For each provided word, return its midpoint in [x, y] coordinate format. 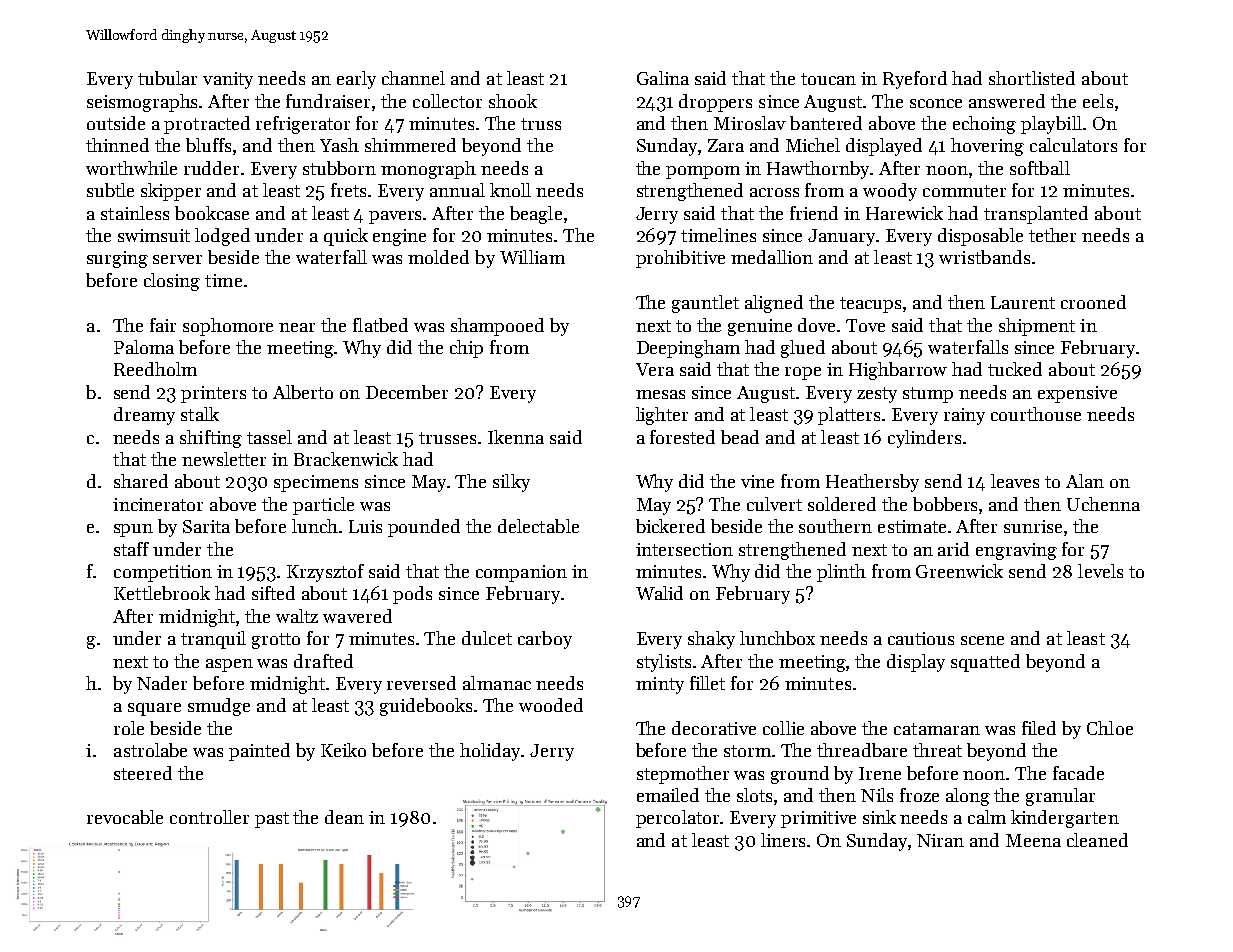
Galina [663, 78]
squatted [985, 663]
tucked [1015, 369]
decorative [714, 728]
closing [172, 282]
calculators [1073, 145]
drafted [323, 661]
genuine [760, 327]
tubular [167, 78]
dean [344, 817]
